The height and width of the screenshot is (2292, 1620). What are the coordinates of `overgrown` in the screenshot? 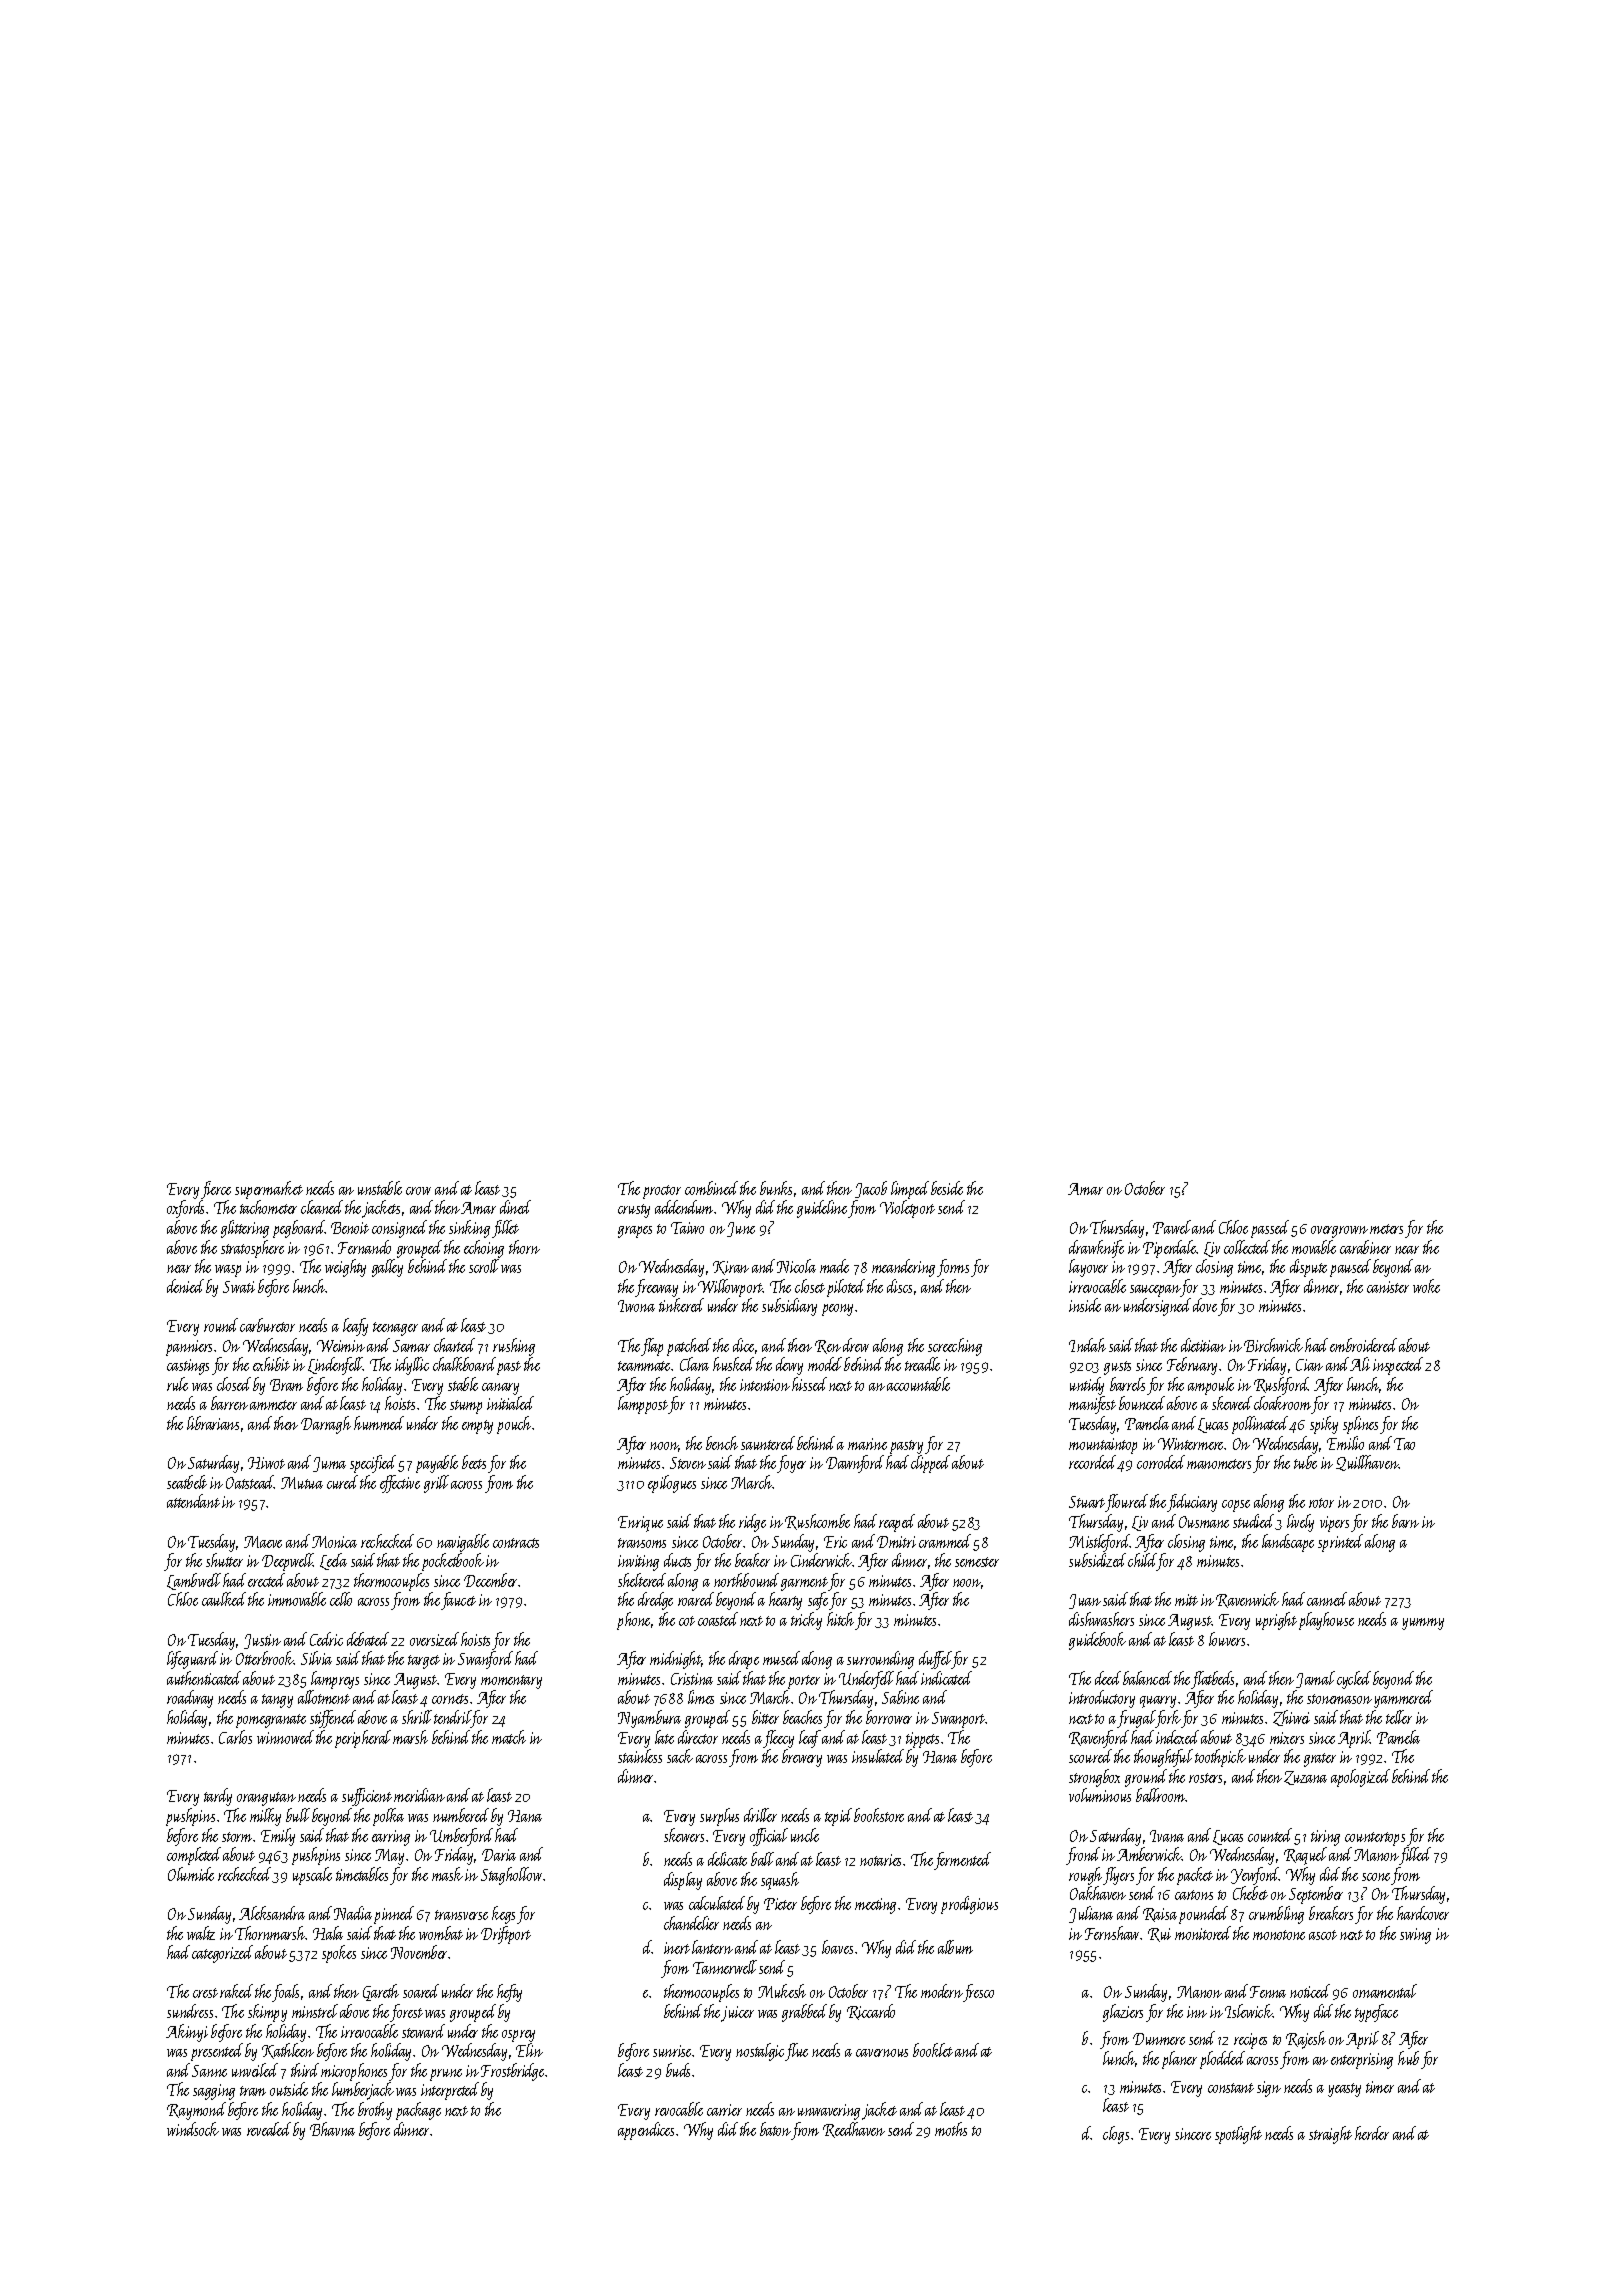 It's located at (1339, 1232).
